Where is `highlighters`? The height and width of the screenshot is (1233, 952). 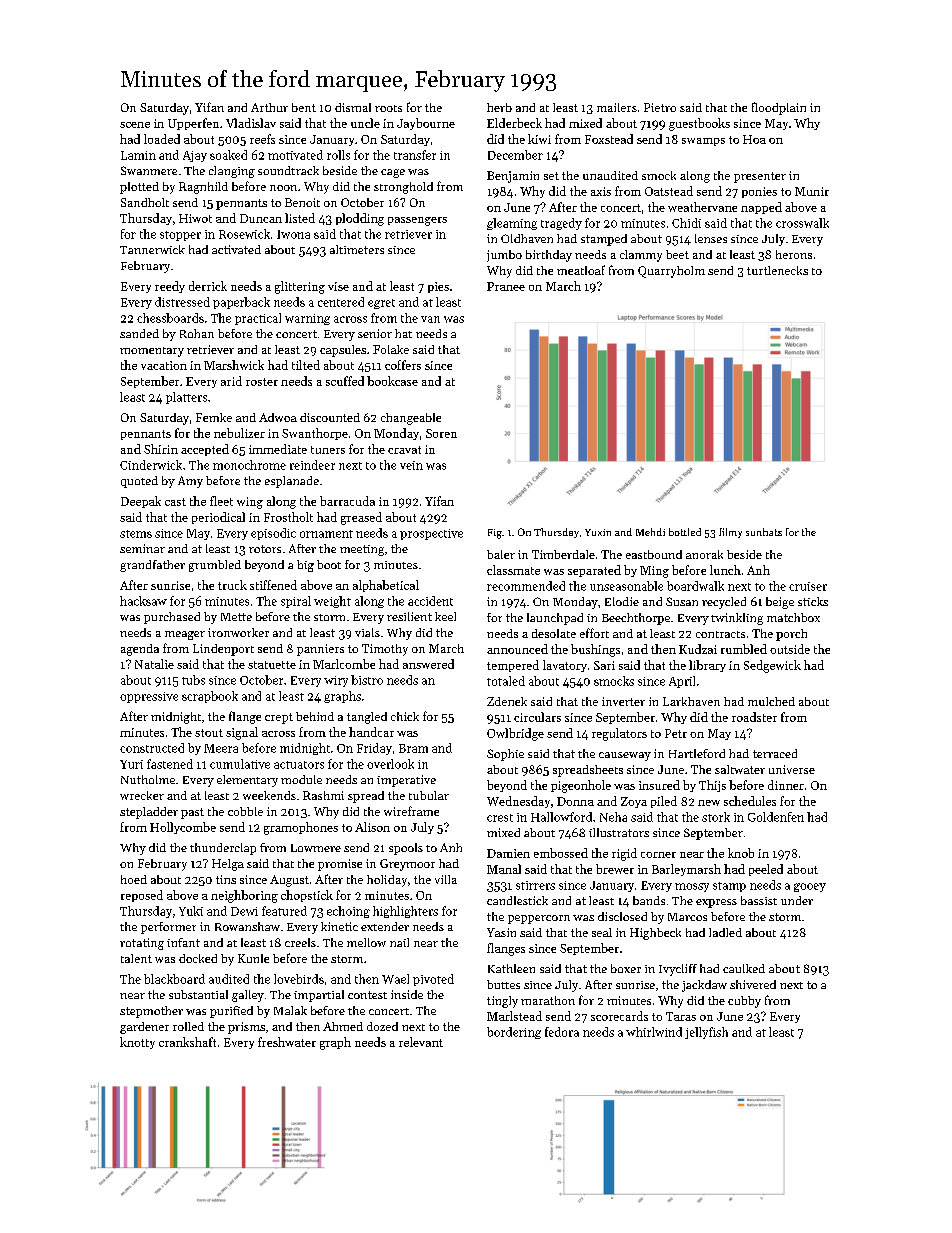
highlighters is located at coordinates (405, 912).
